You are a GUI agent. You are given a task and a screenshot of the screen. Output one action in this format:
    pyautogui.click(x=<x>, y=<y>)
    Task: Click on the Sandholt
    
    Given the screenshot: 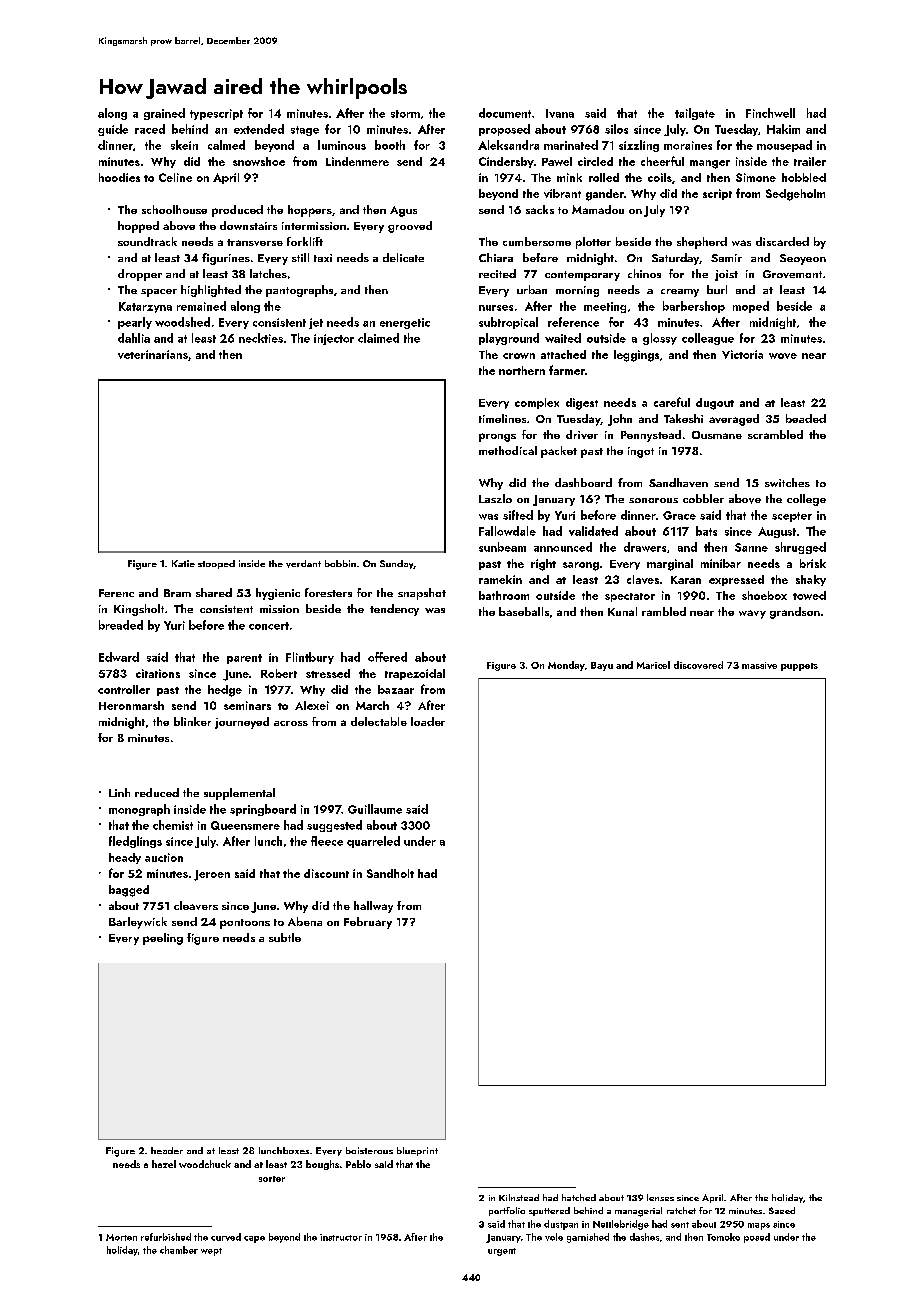 What is the action you would take?
    pyautogui.click(x=390, y=873)
